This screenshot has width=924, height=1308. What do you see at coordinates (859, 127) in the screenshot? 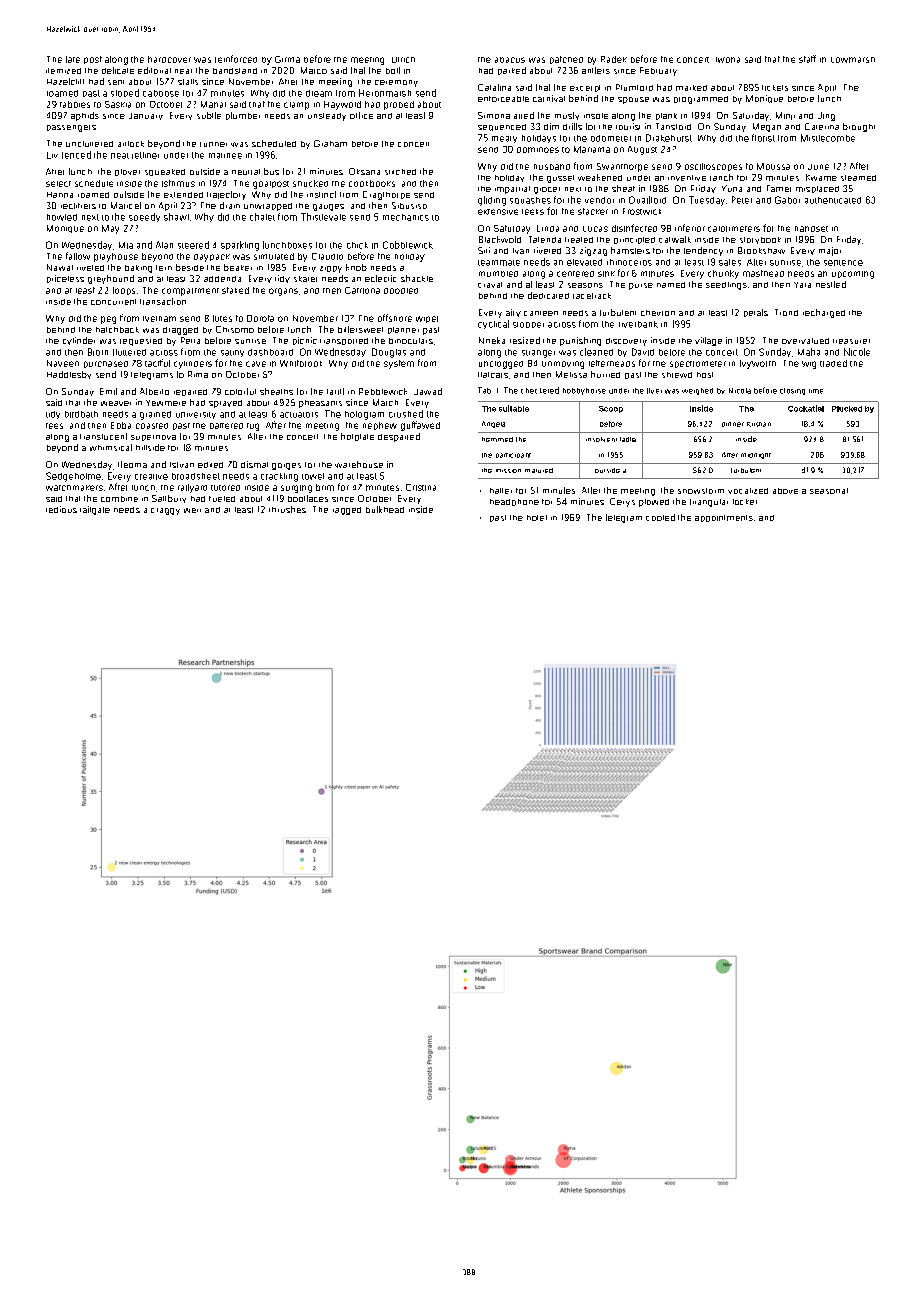
I see `brought` at bounding box center [859, 127].
